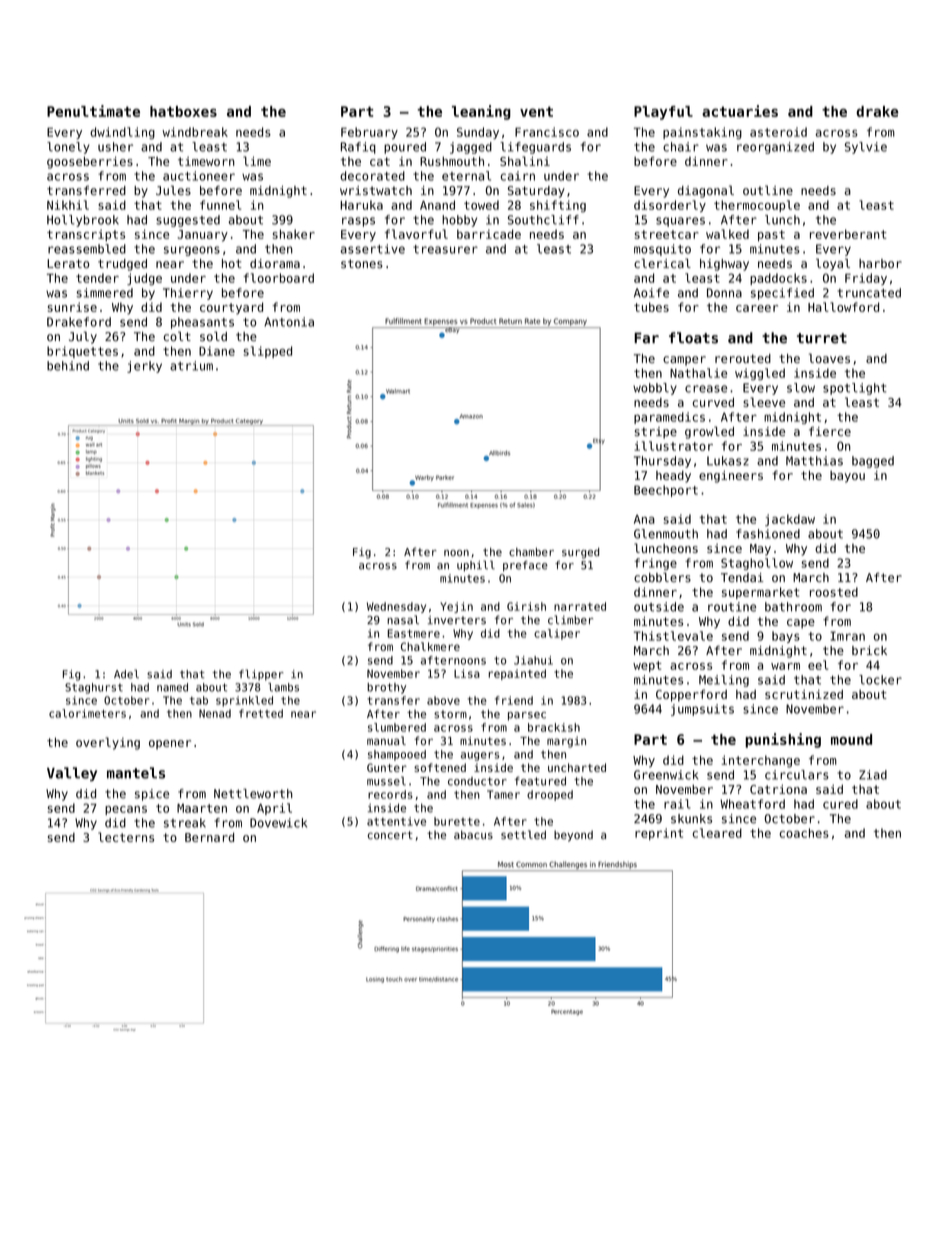  What do you see at coordinates (253, 794) in the screenshot?
I see `Nettleworth` at bounding box center [253, 794].
